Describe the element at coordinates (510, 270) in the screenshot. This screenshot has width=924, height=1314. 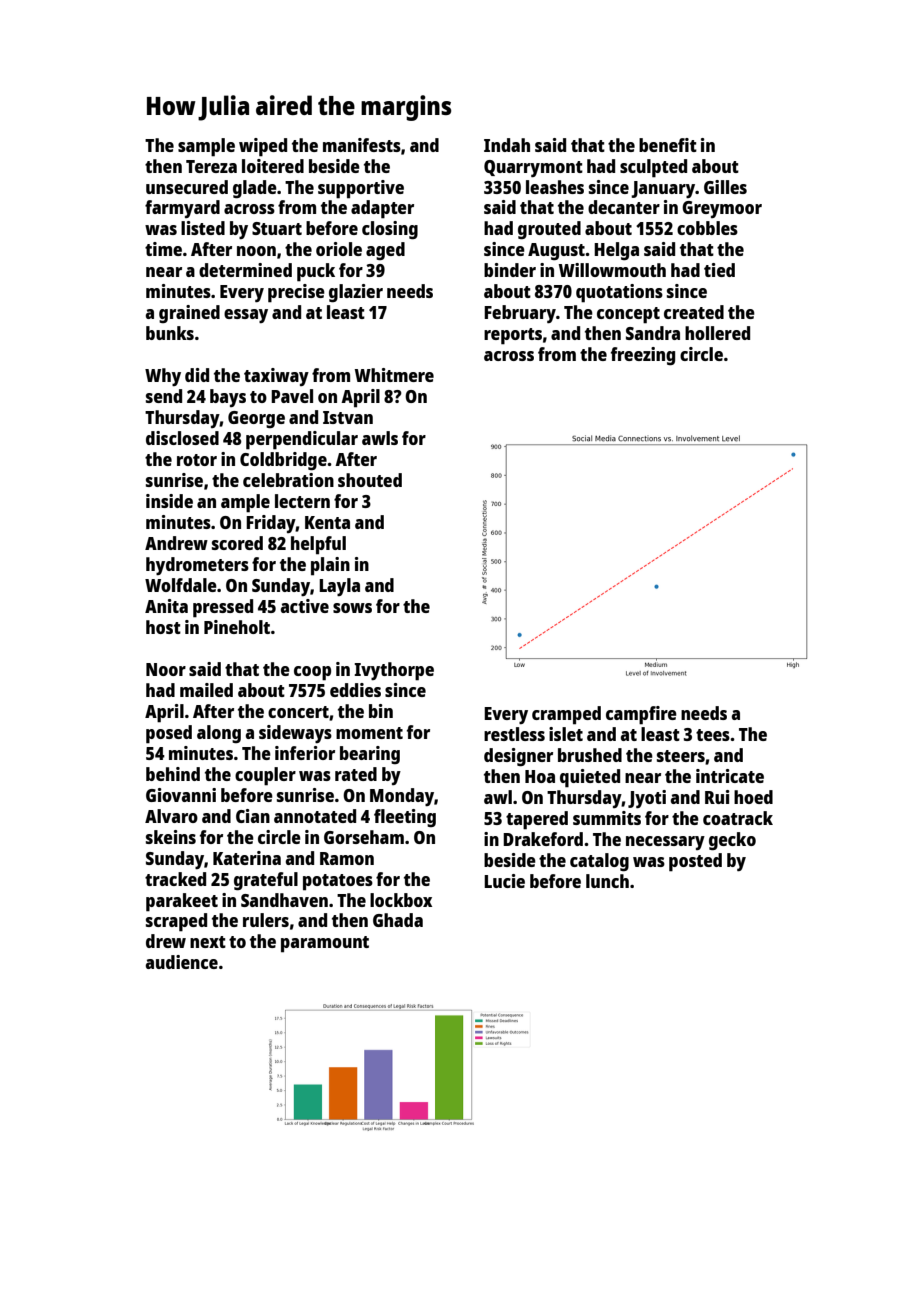
I see `binder` at that location.
